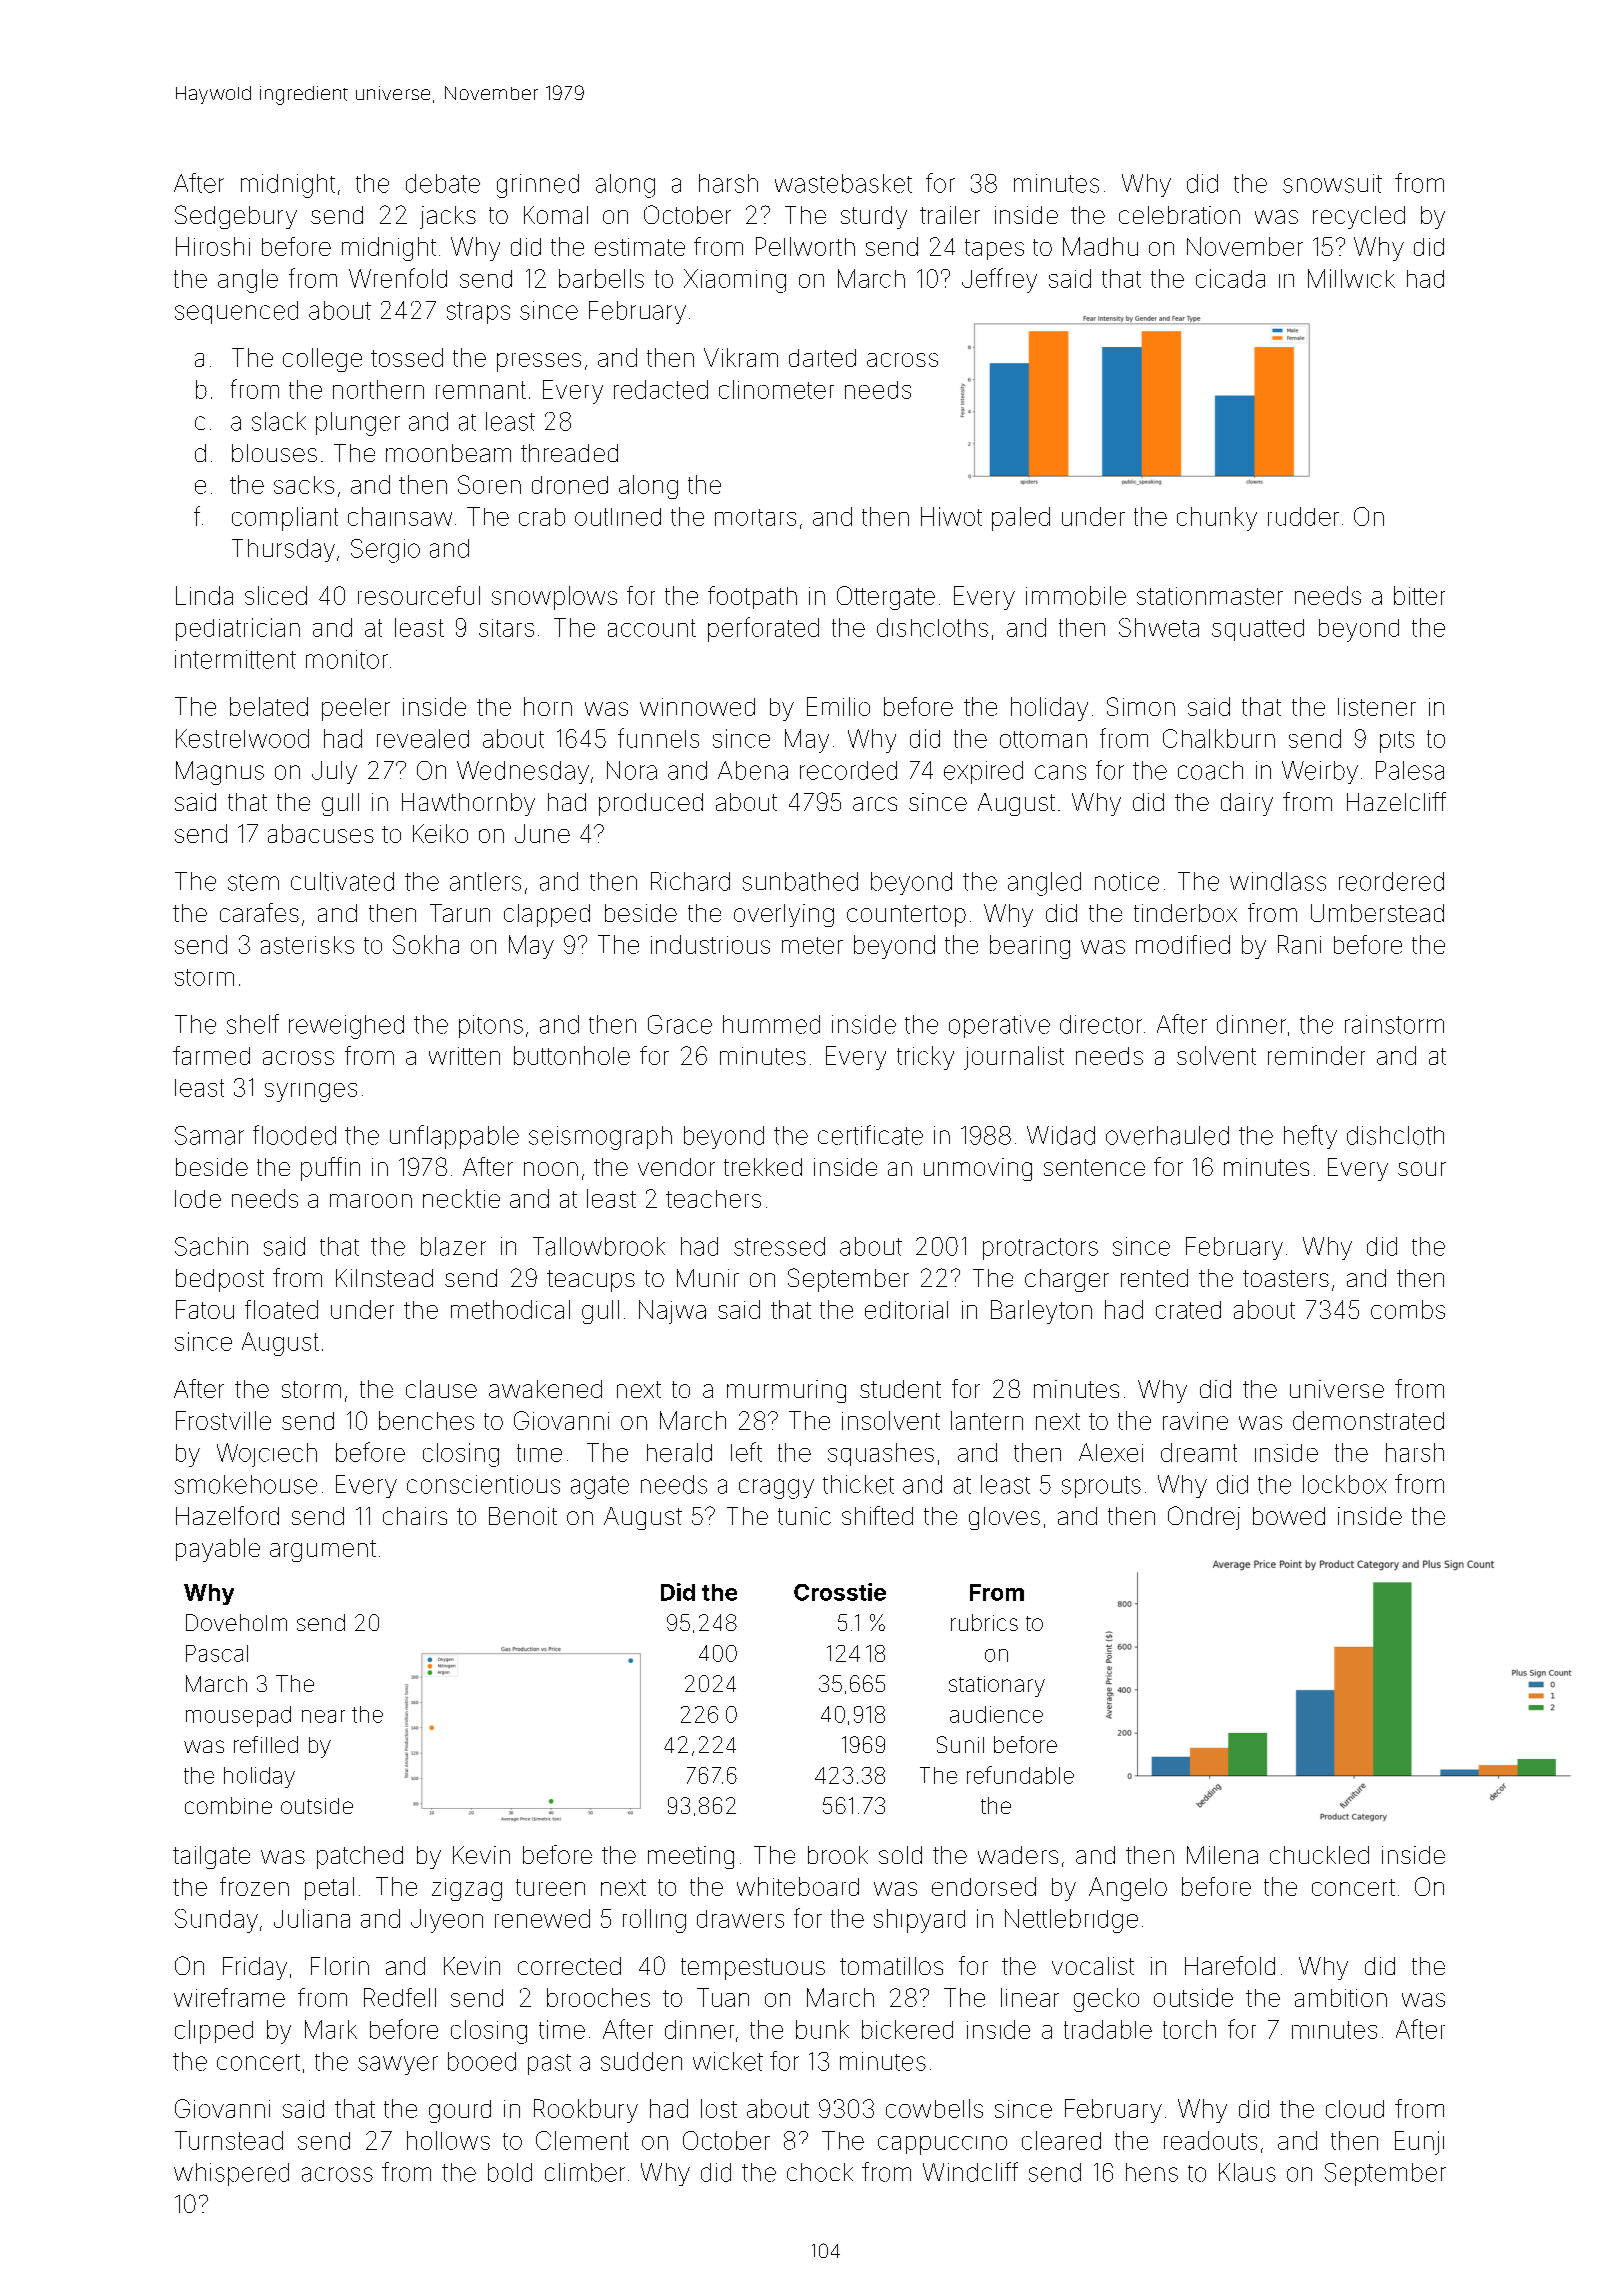  What do you see at coordinates (1210, 596) in the image?
I see `stationmaster` at bounding box center [1210, 596].
